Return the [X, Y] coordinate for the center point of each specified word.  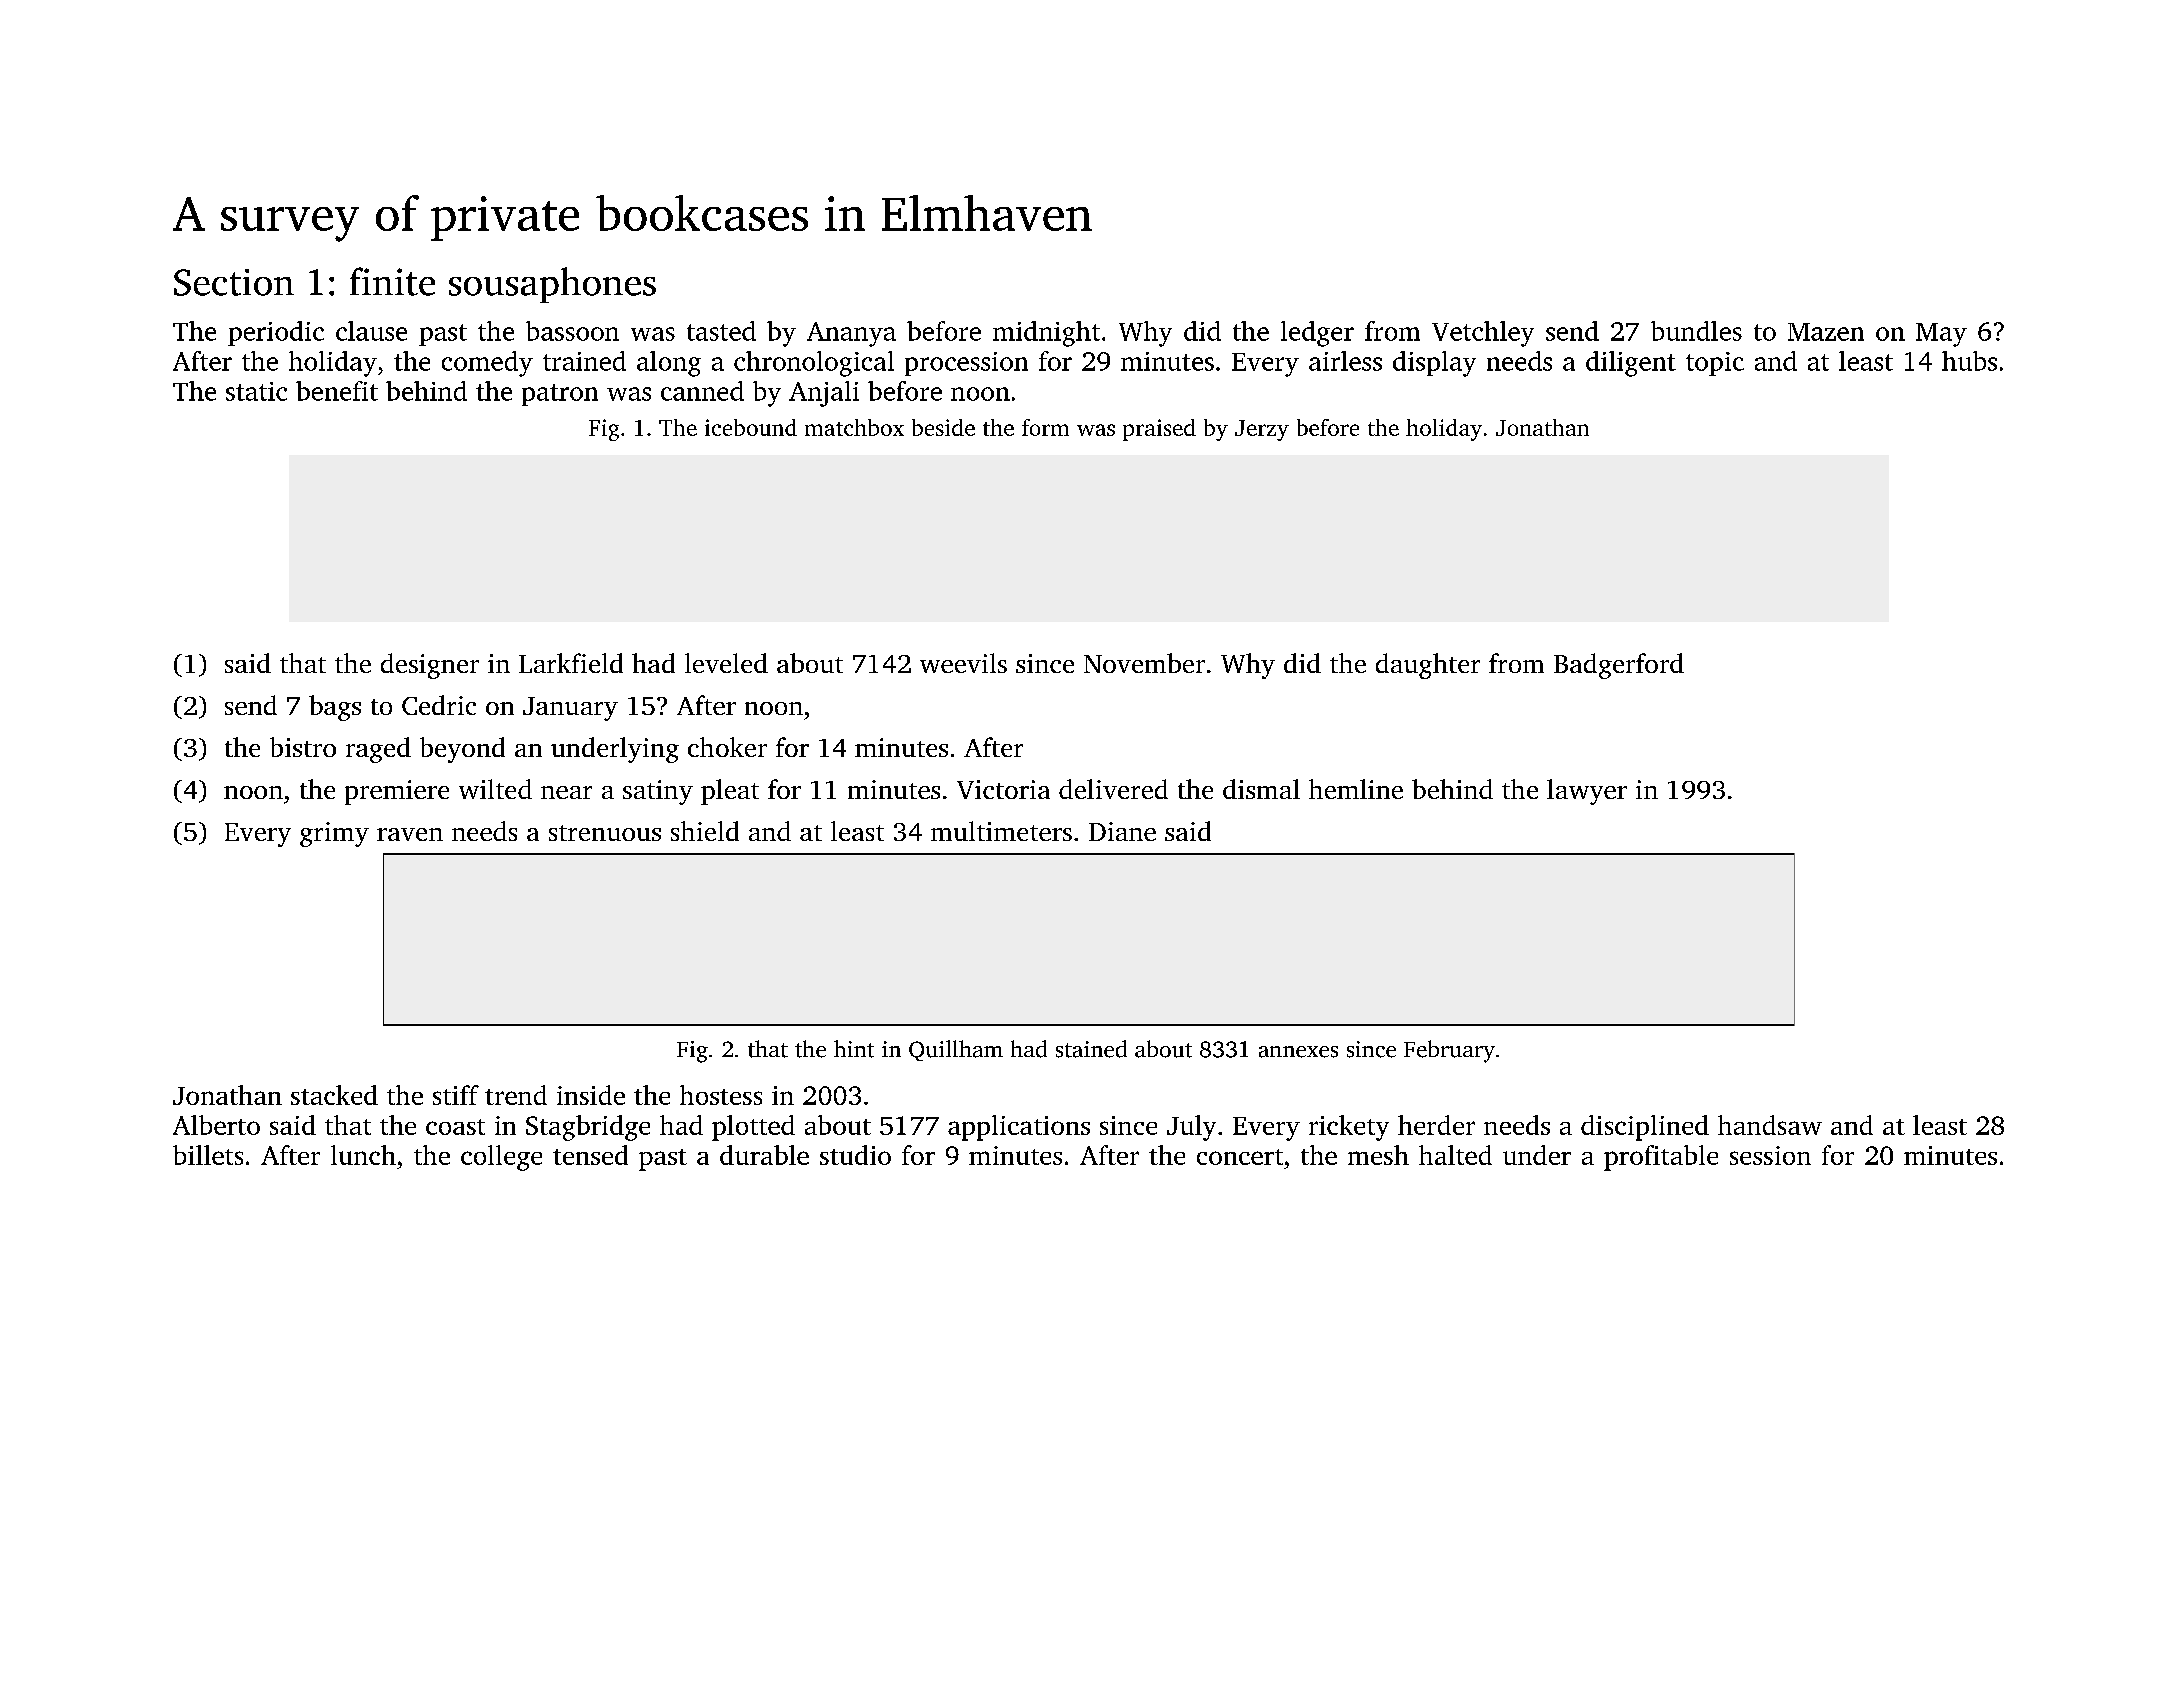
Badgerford [1619, 666]
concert [1240, 1157]
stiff [456, 1095]
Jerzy [1262, 430]
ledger [1317, 334]
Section [234, 282]
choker [727, 747]
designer [430, 666]
